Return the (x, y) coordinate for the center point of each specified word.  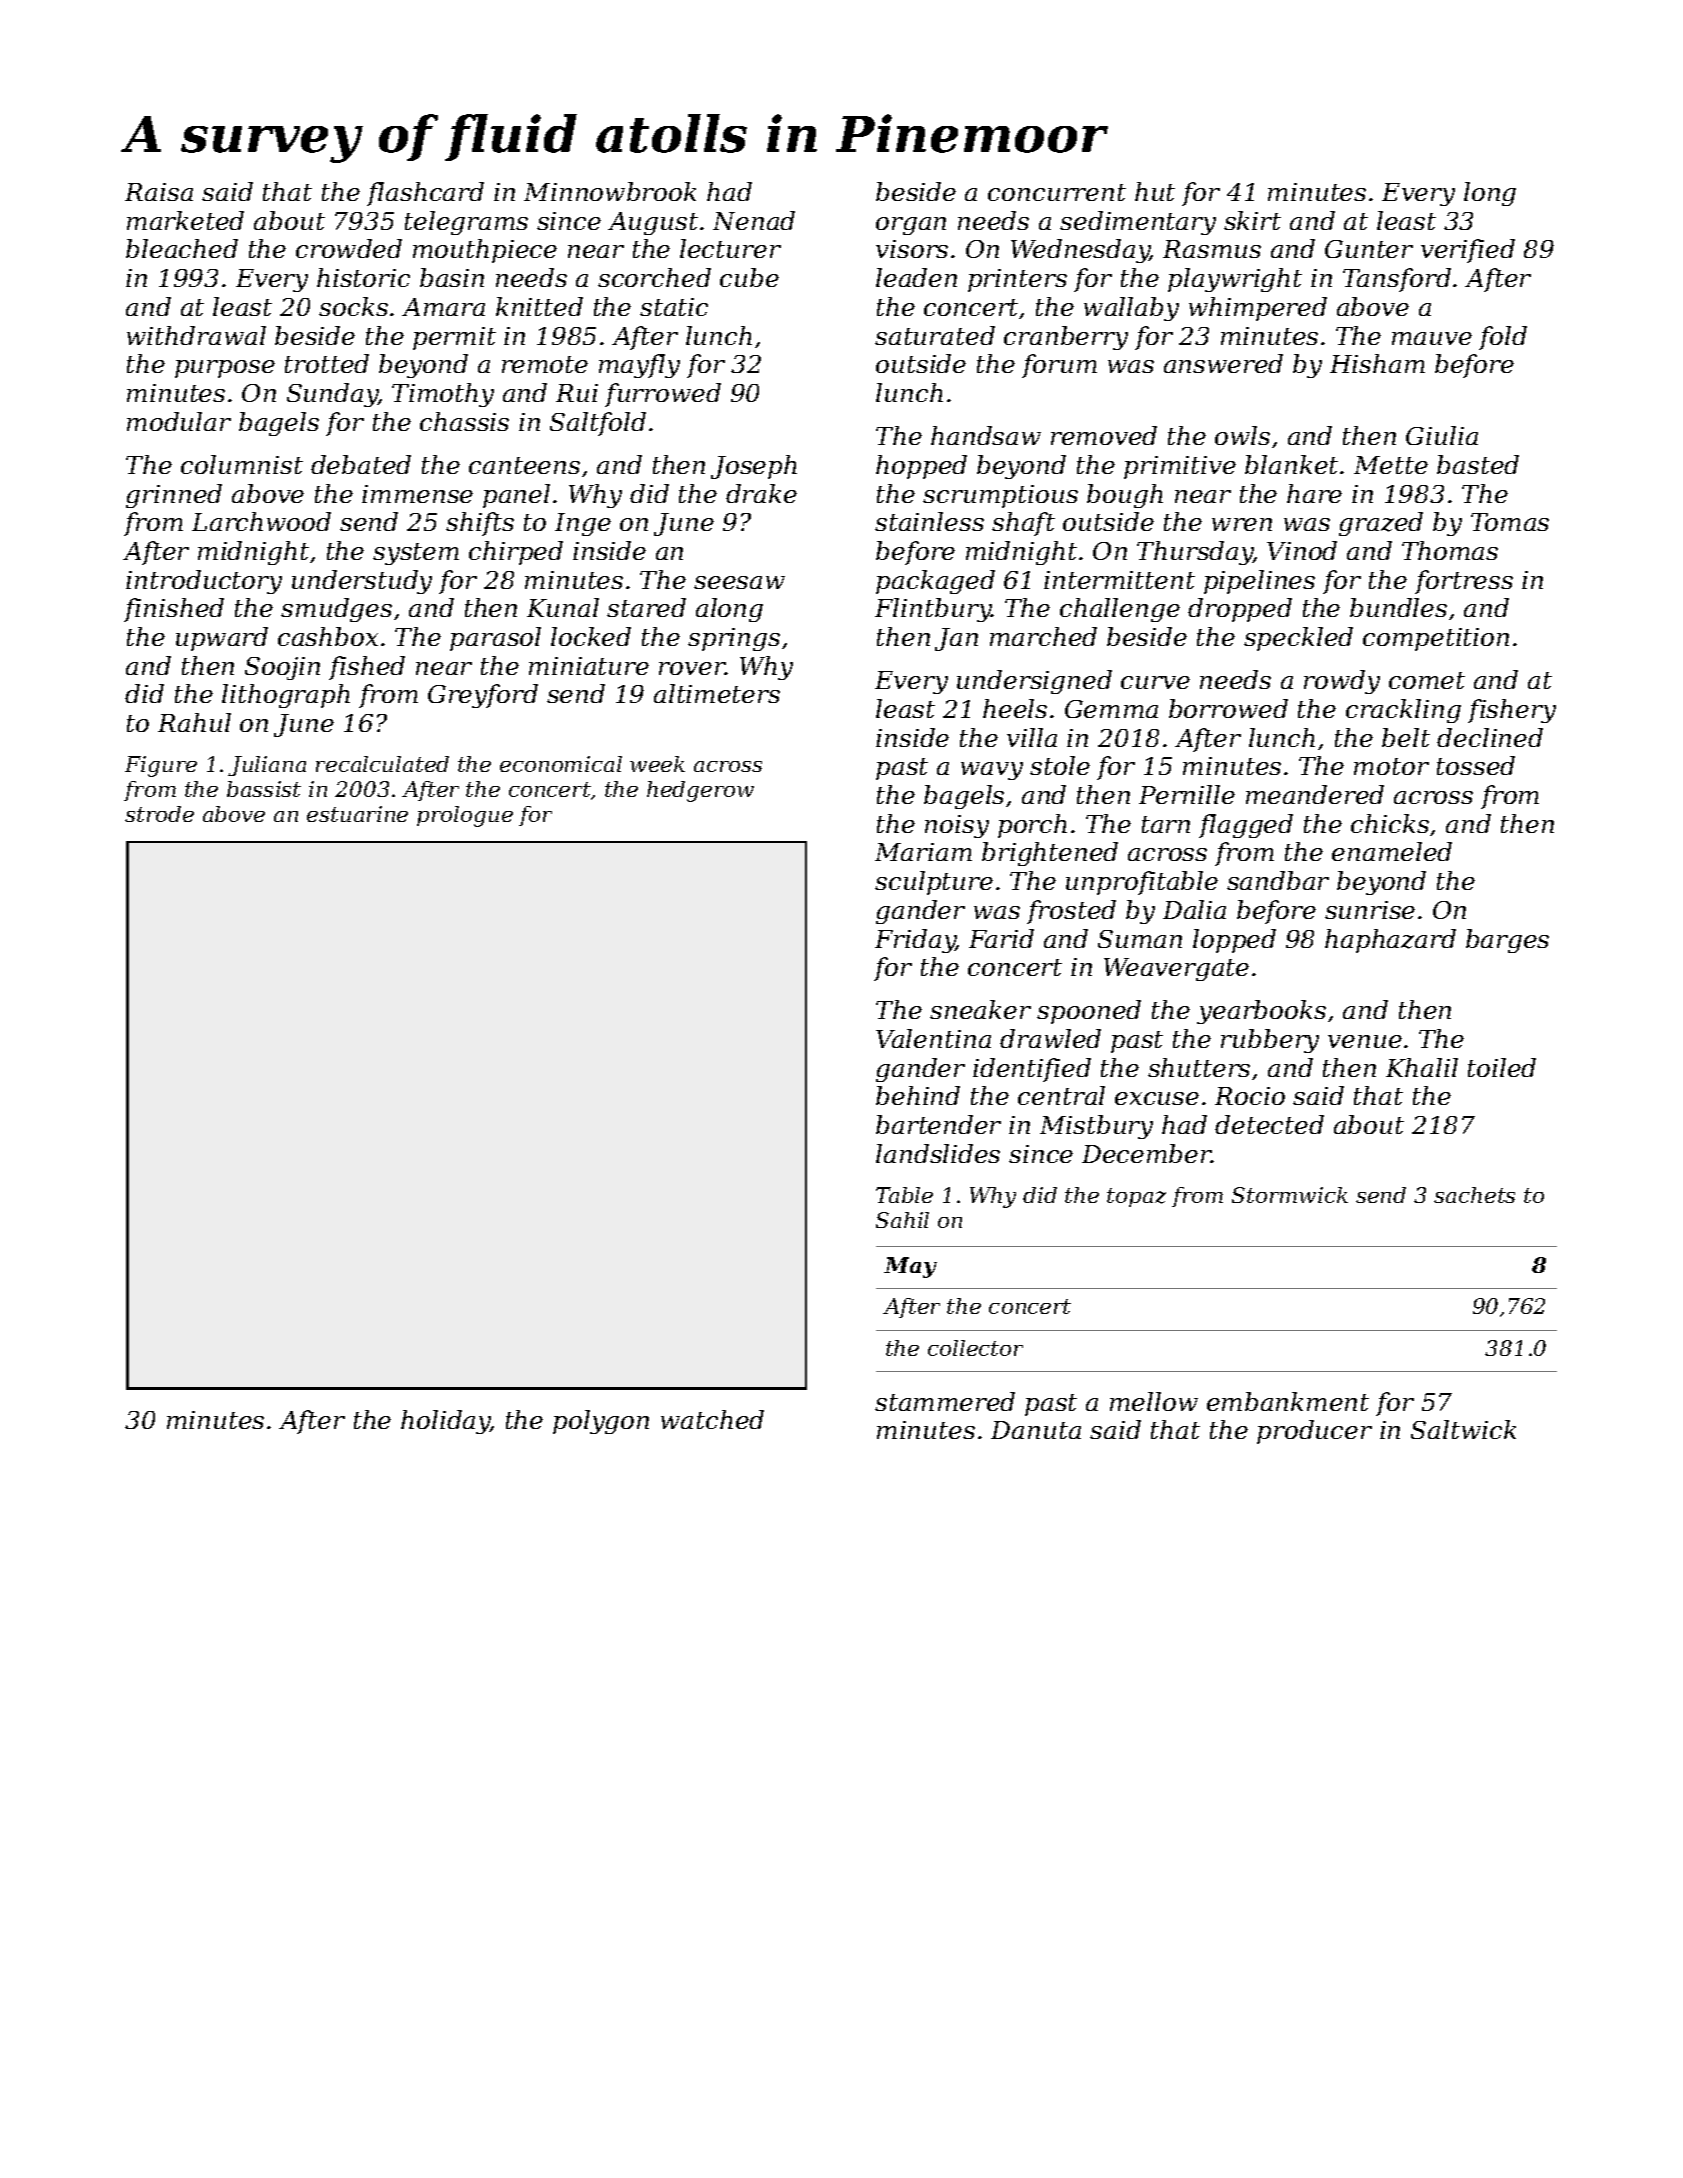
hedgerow (700, 791)
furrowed (663, 395)
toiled (1502, 1067)
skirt (1252, 220)
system (416, 554)
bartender (938, 1124)
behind (918, 1095)
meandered (1315, 794)
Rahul (194, 722)
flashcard (425, 194)
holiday (445, 1422)
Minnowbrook (610, 191)
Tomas (1510, 522)
